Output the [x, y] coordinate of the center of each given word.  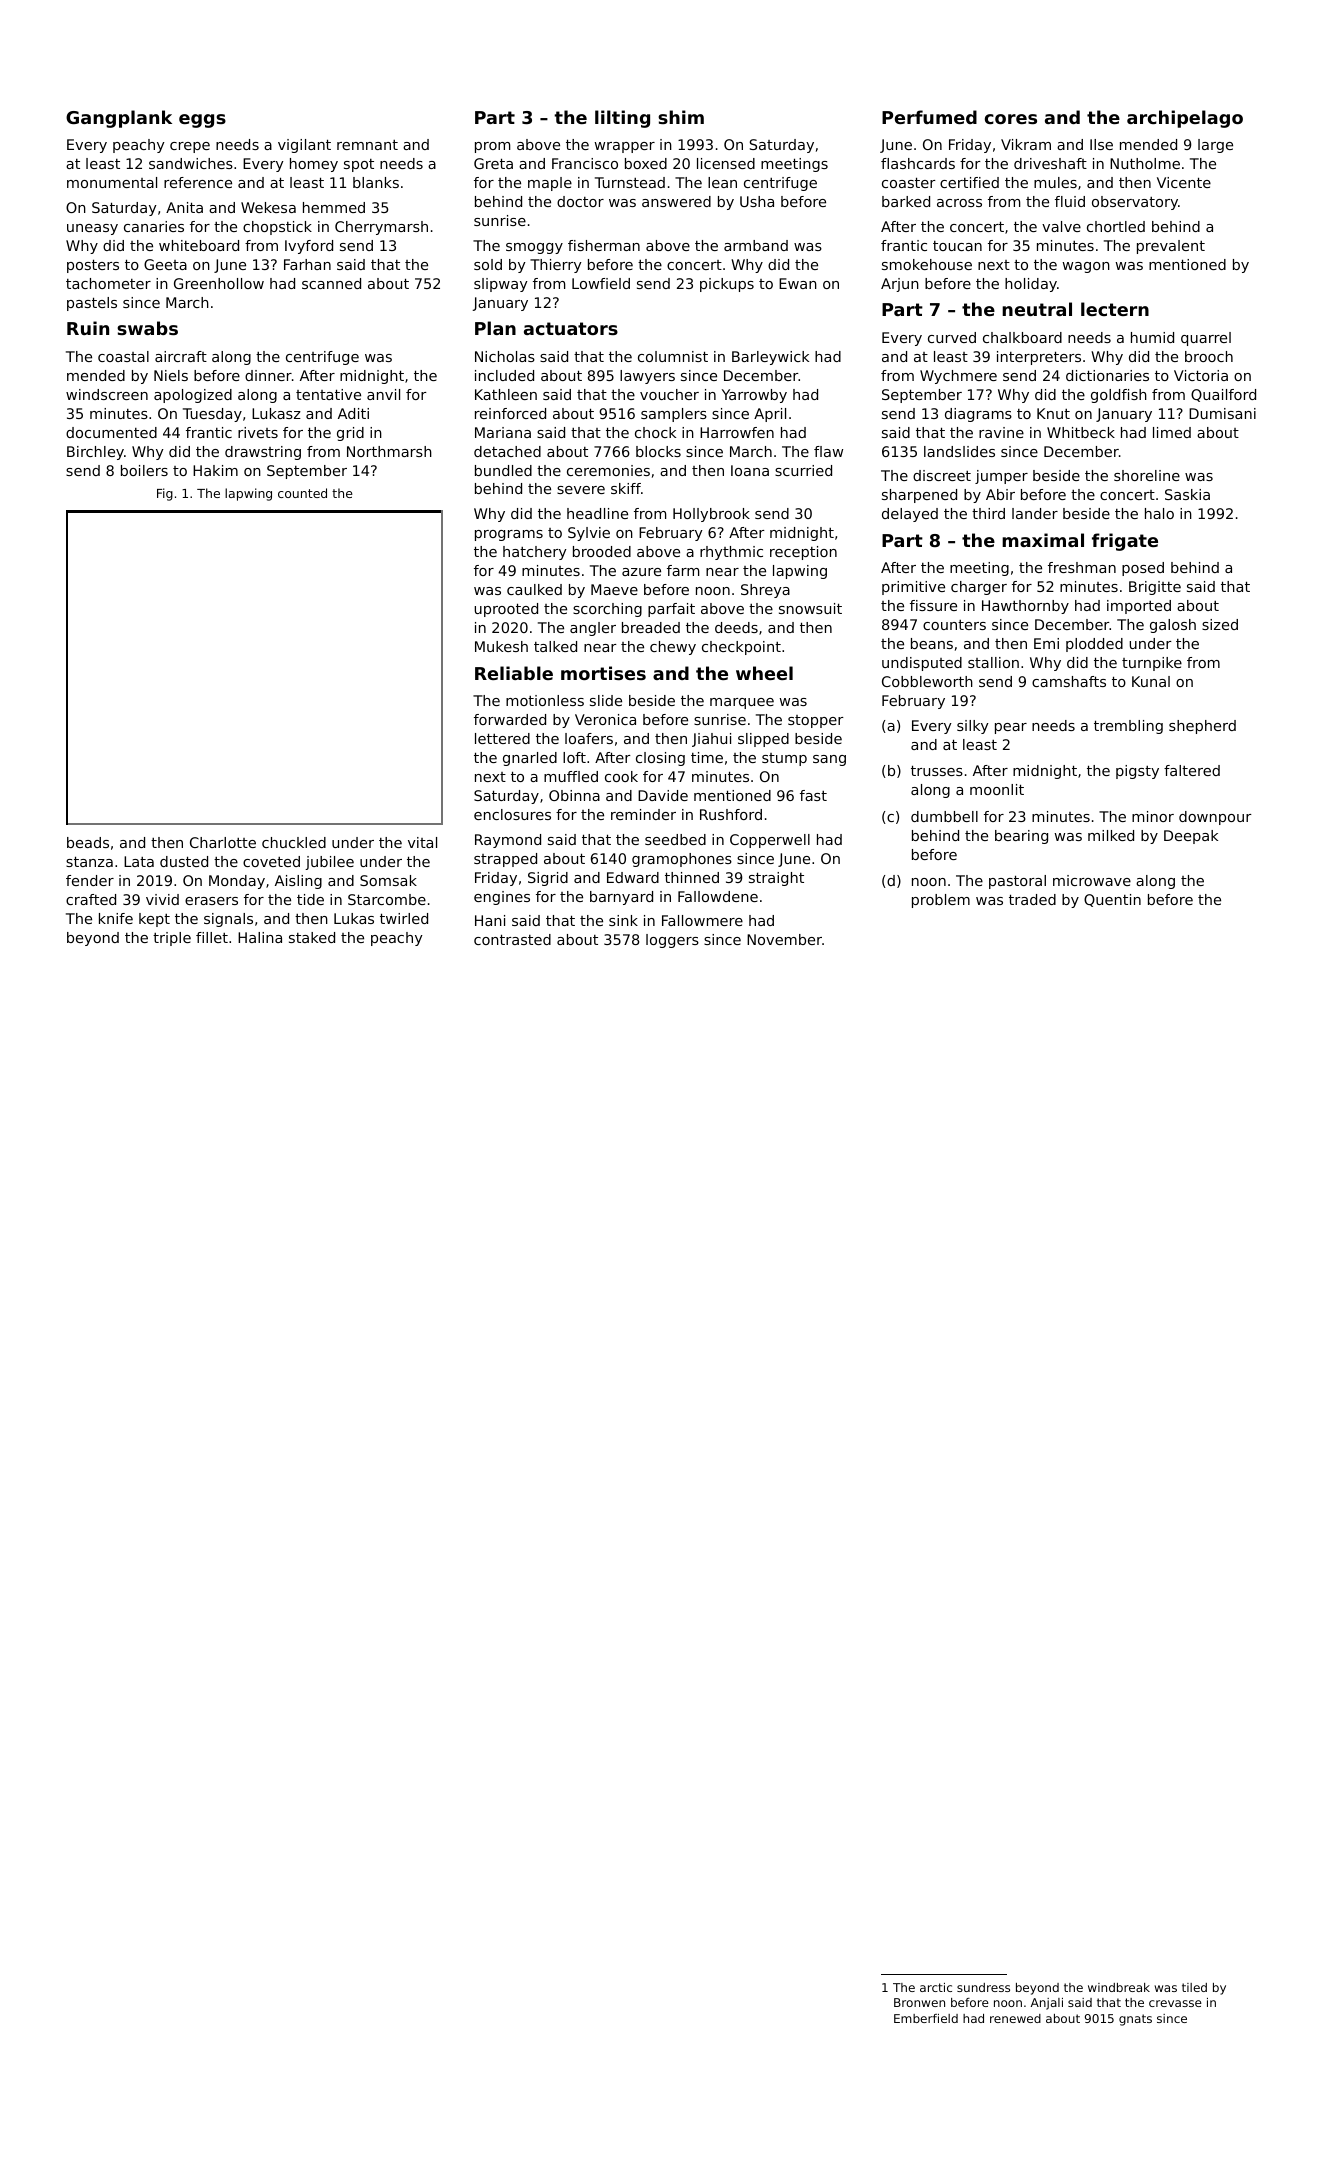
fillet [212, 937]
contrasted [512, 939]
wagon [1086, 267]
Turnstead [630, 182]
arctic [936, 1987]
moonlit [997, 789]
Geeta [165, 264]
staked [312, 937]
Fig [165, 494]
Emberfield [926, 2018]
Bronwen [919, 2002]
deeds [736, 627]
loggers [672, 941]
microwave [1092, 880]
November [784, 939]
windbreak [1119, 1987]
